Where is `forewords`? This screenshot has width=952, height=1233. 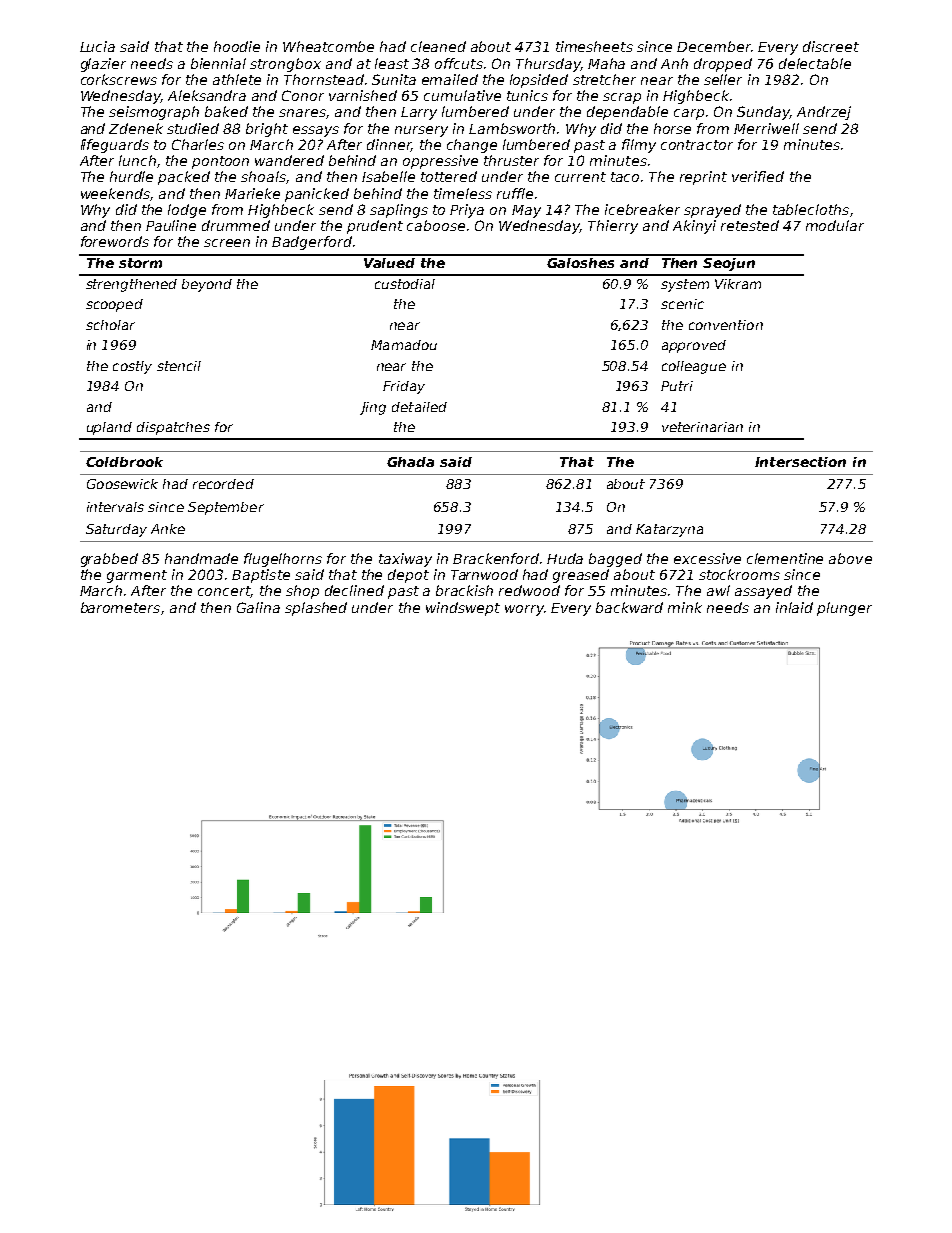 forewords is located at coordinates (115, 241).
